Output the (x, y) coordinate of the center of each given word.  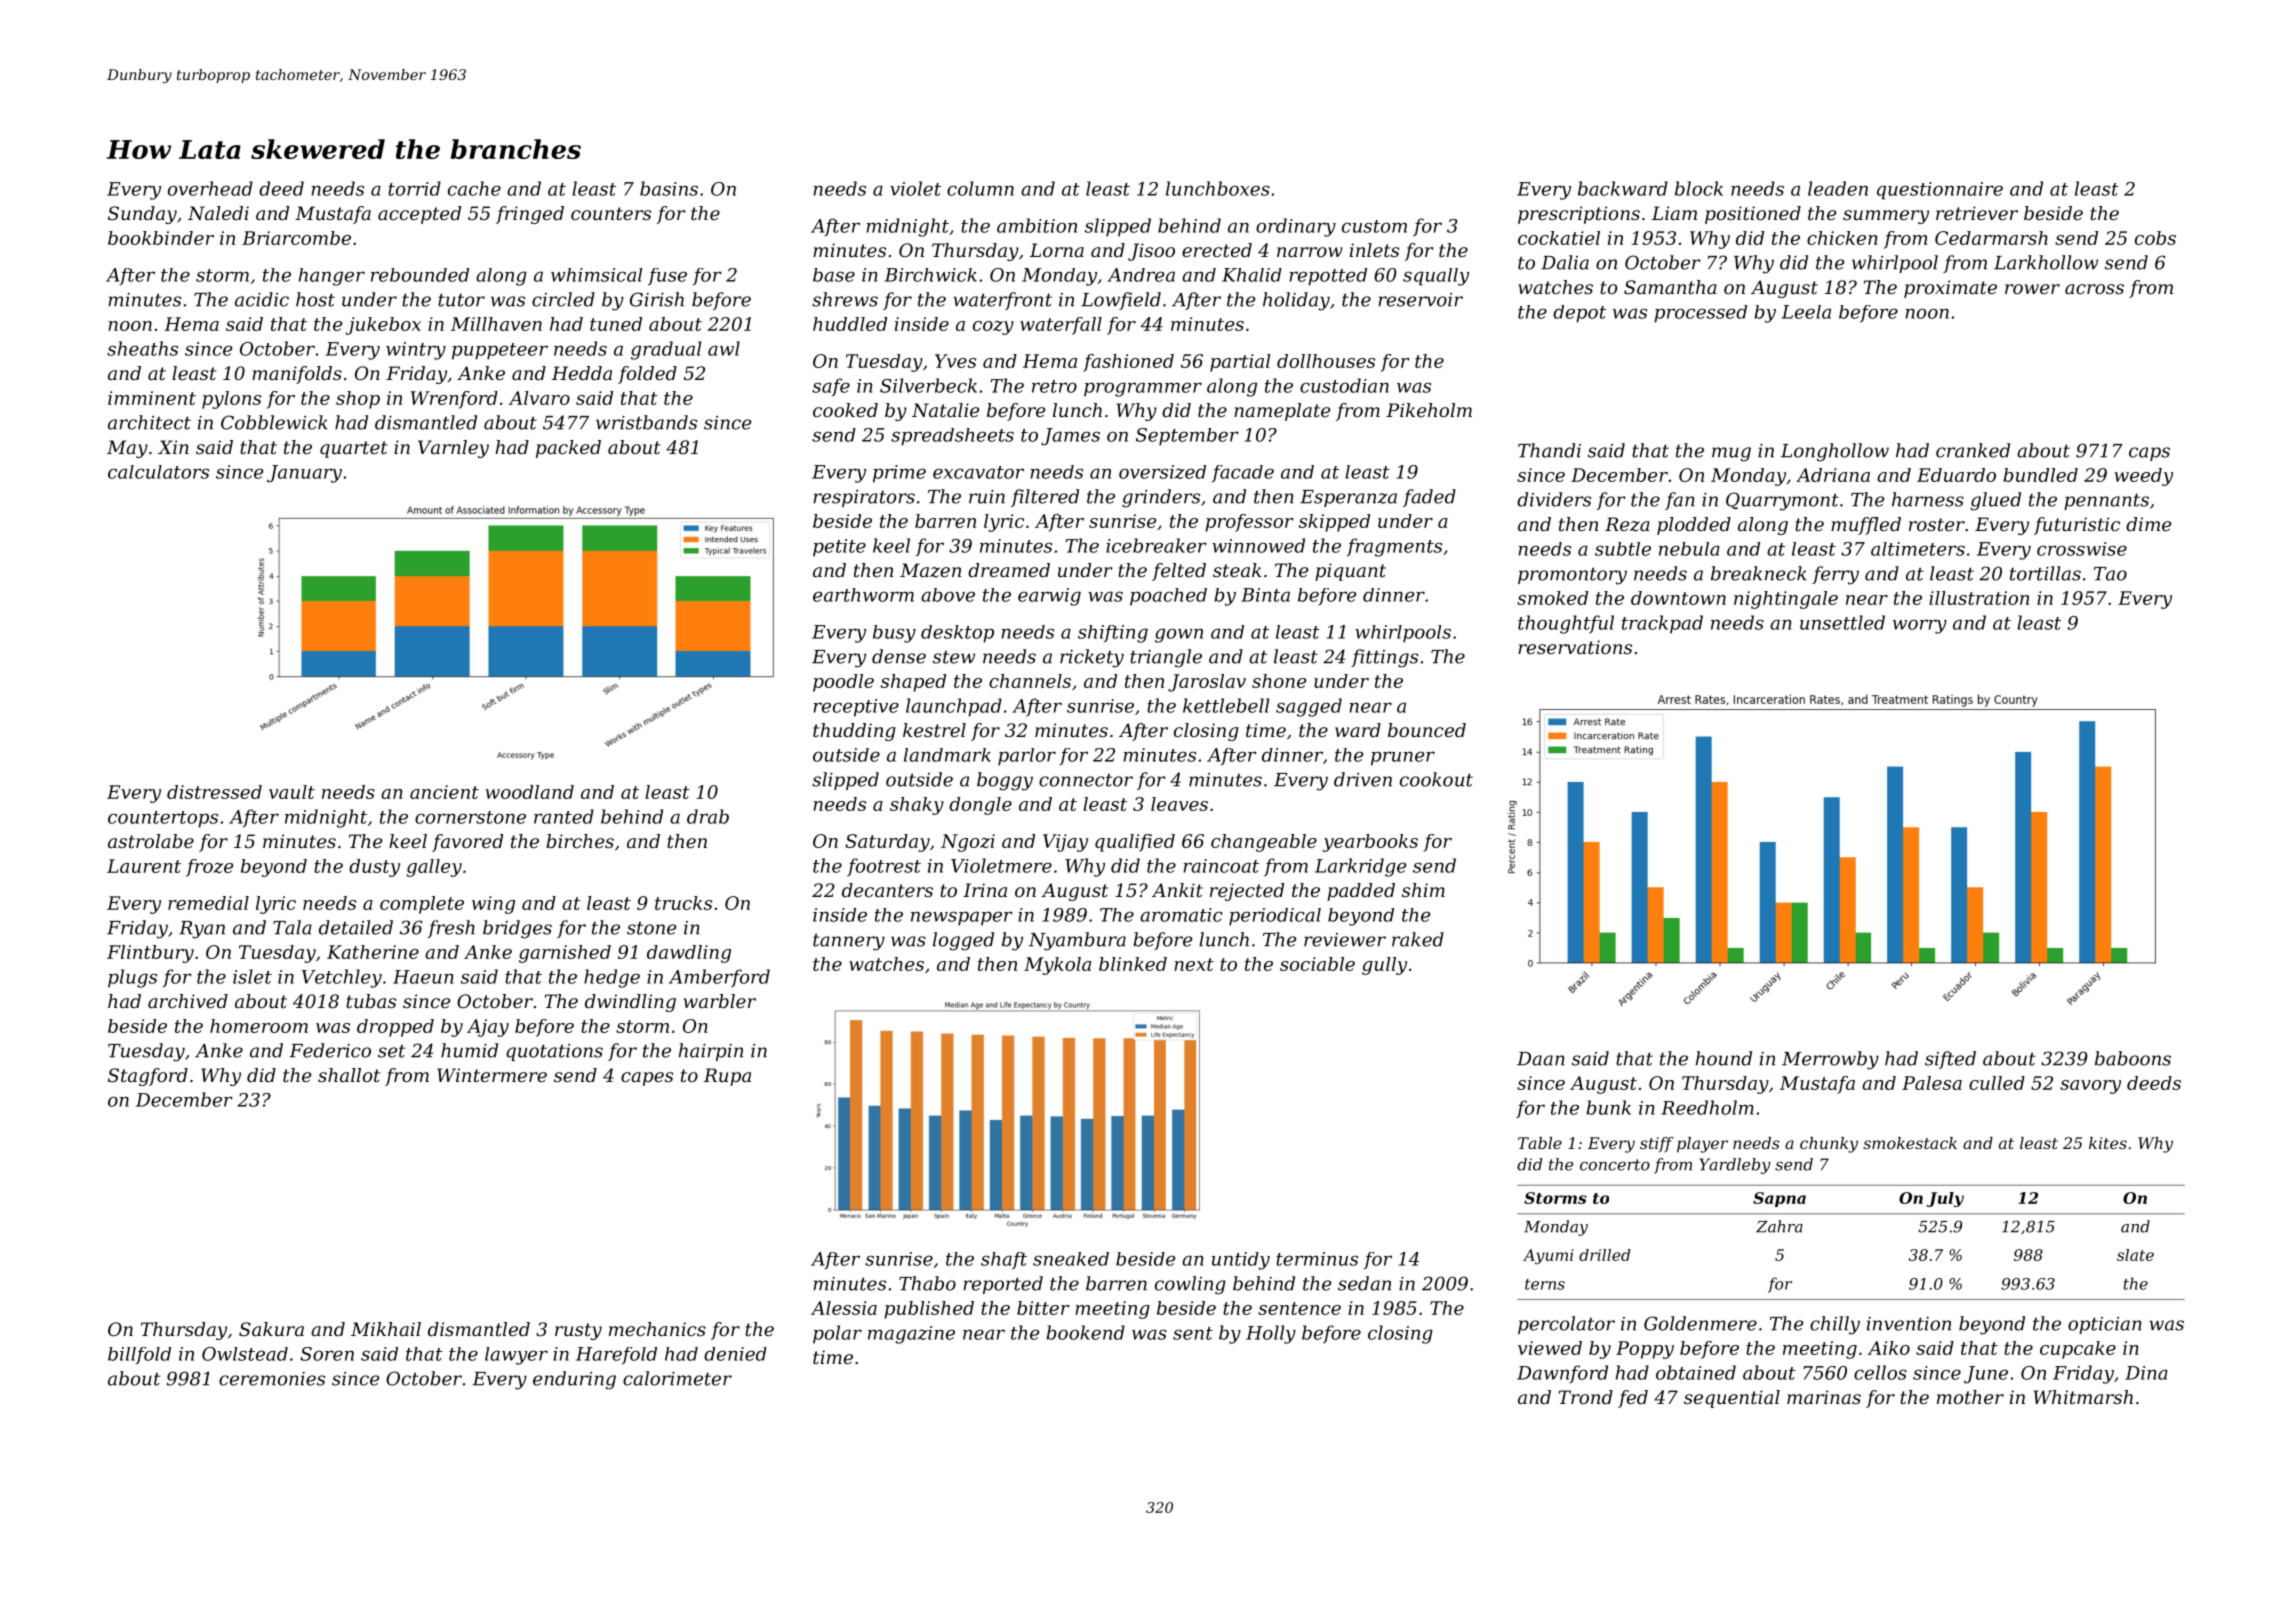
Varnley (453, 449)
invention (1909, 1324)
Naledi (218, 213)
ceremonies (272, 1379)
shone (1279, 681)
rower (2032, 289)
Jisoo (1151, 252)
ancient (444, 792)
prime (899, 474)
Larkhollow (2046, 262)
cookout (1436, 779)
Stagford (148, 1077)
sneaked (1071, 1259)
